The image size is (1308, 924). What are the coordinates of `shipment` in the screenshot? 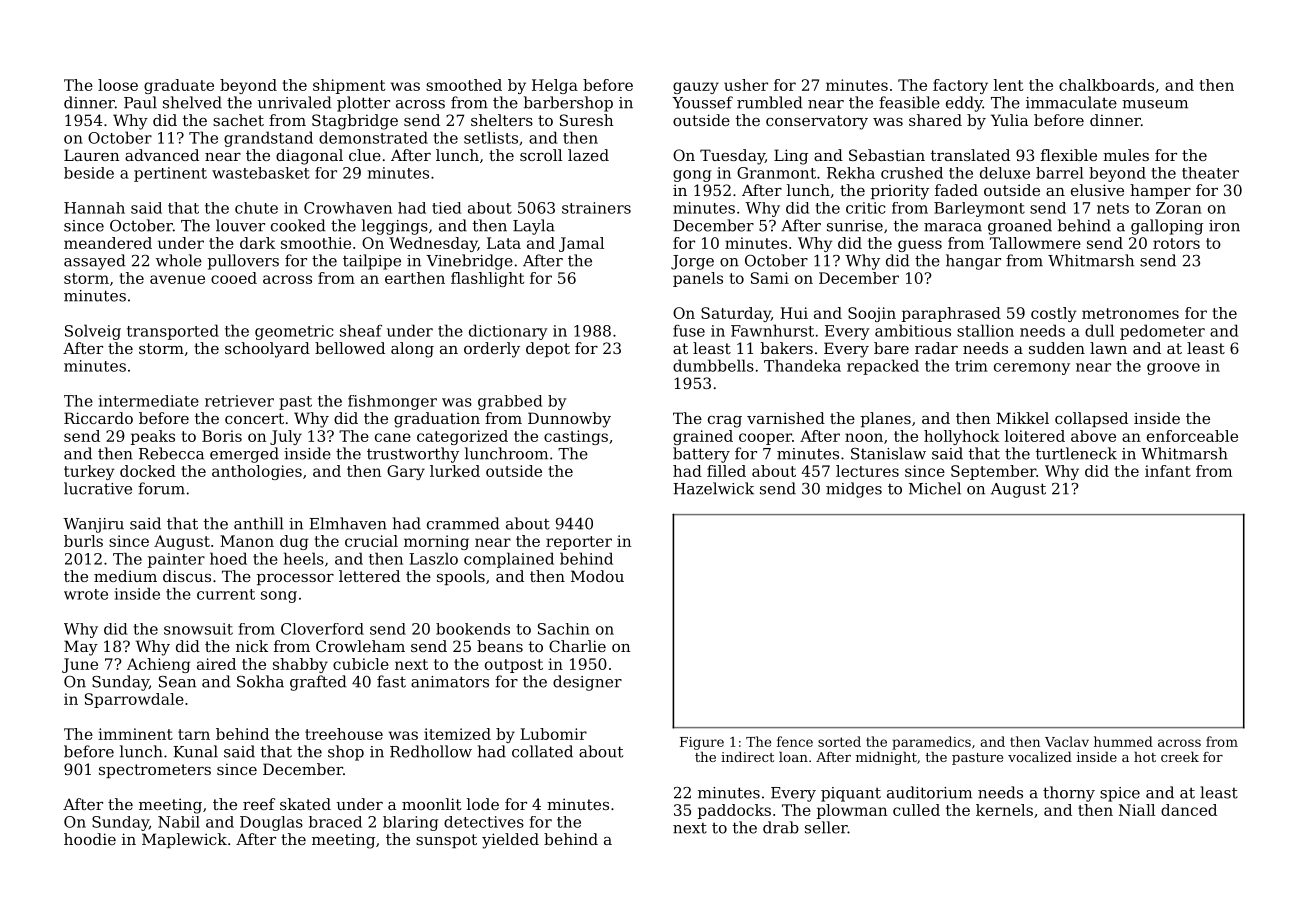 It's located at (349, 86).
